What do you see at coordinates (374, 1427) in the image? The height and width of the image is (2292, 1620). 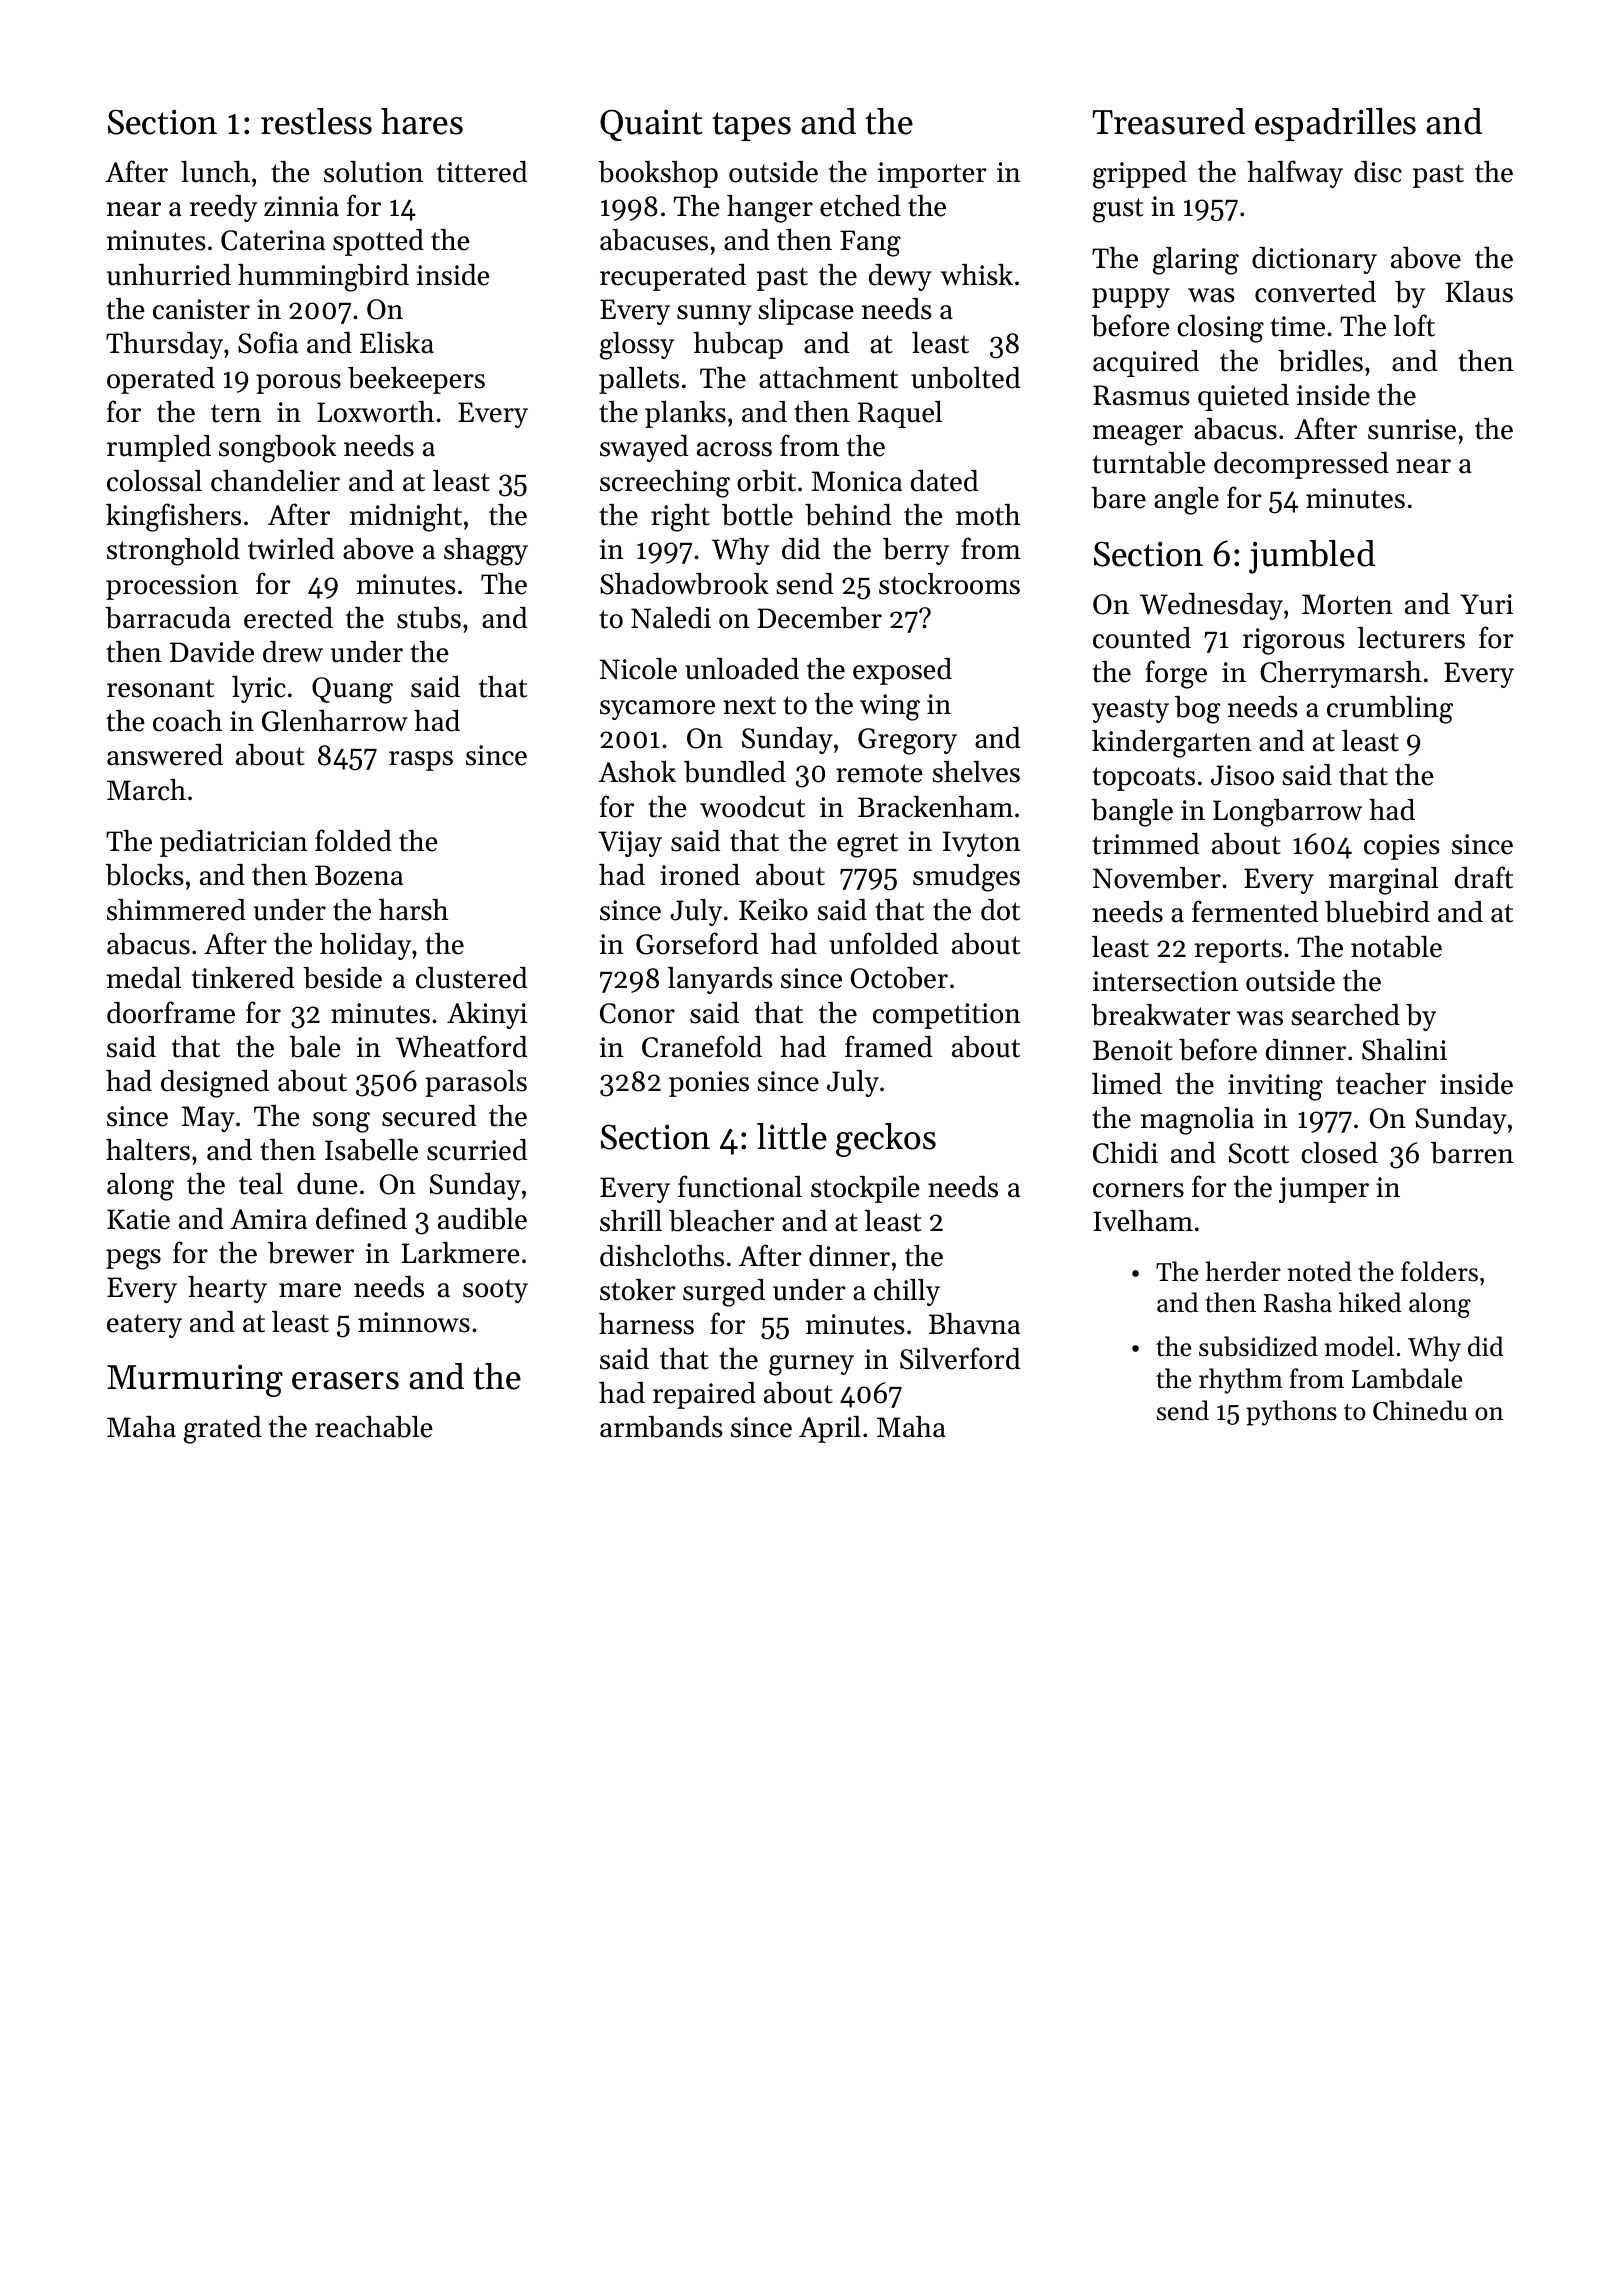 I see `reachable` at bounding box center [374, 1427].
